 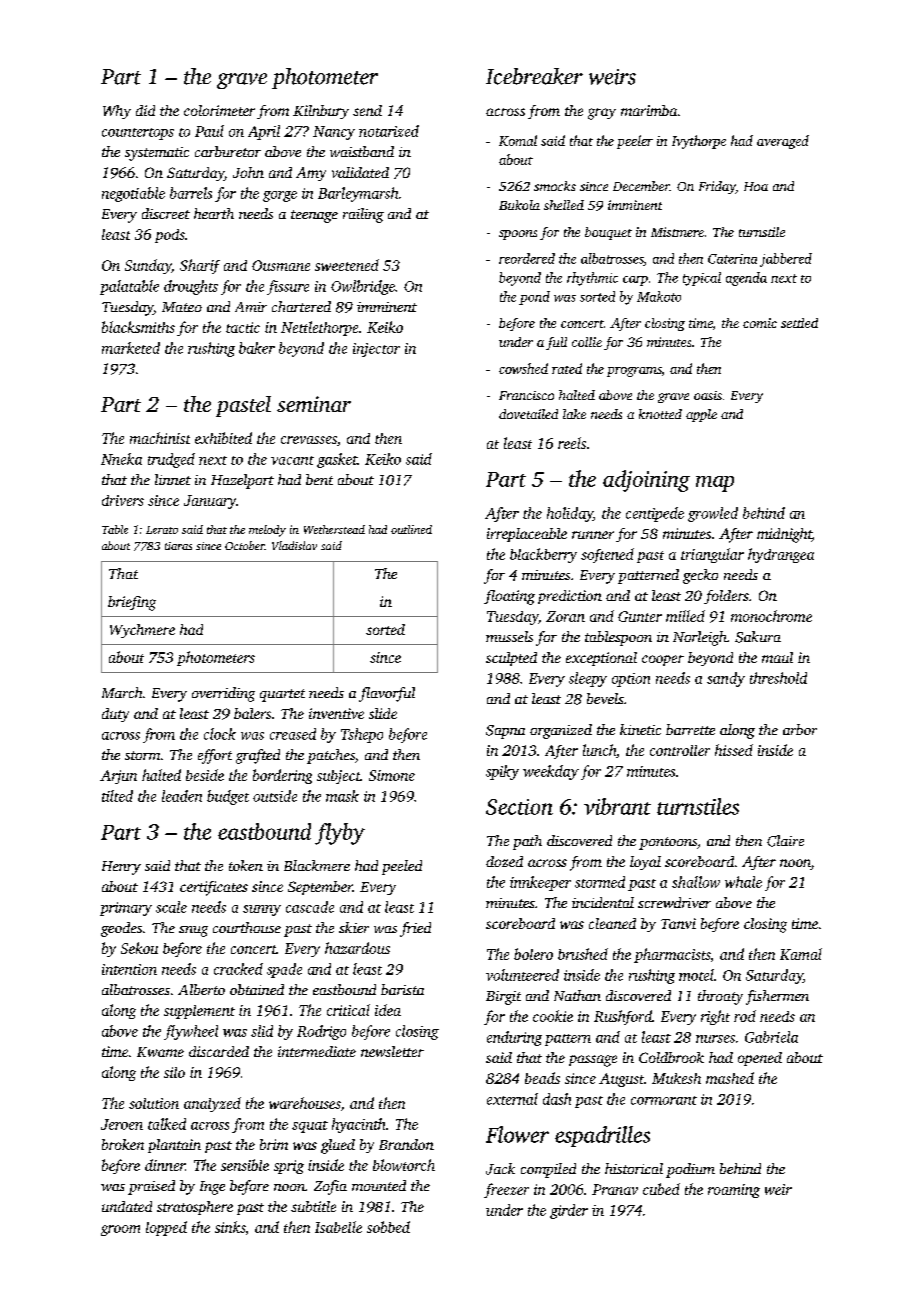 I want to click on Icebreaker, so click(x=534, y=76).
